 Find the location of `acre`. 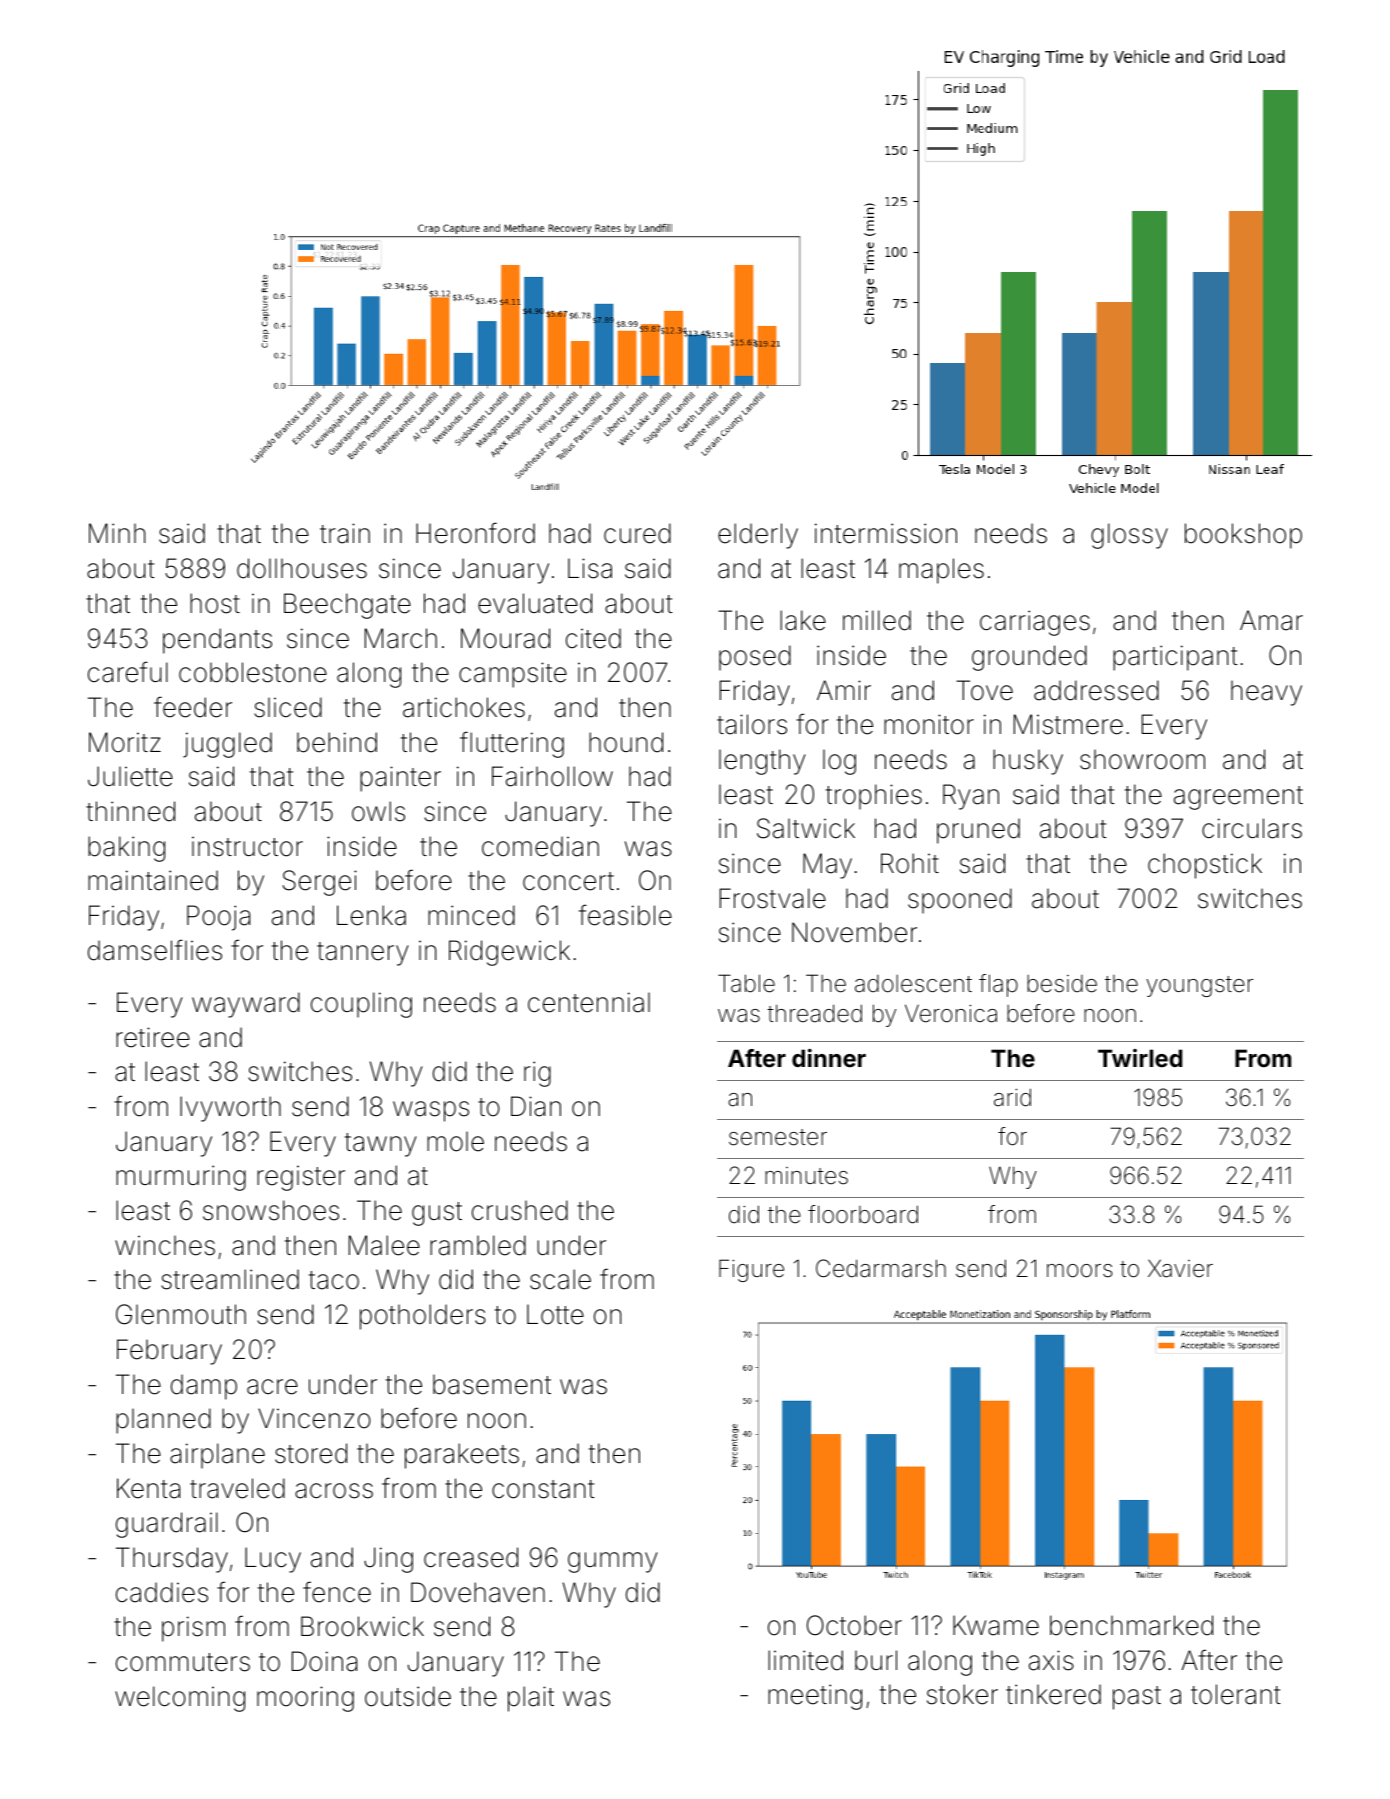

acre is located at coordinates (272, 1387).
